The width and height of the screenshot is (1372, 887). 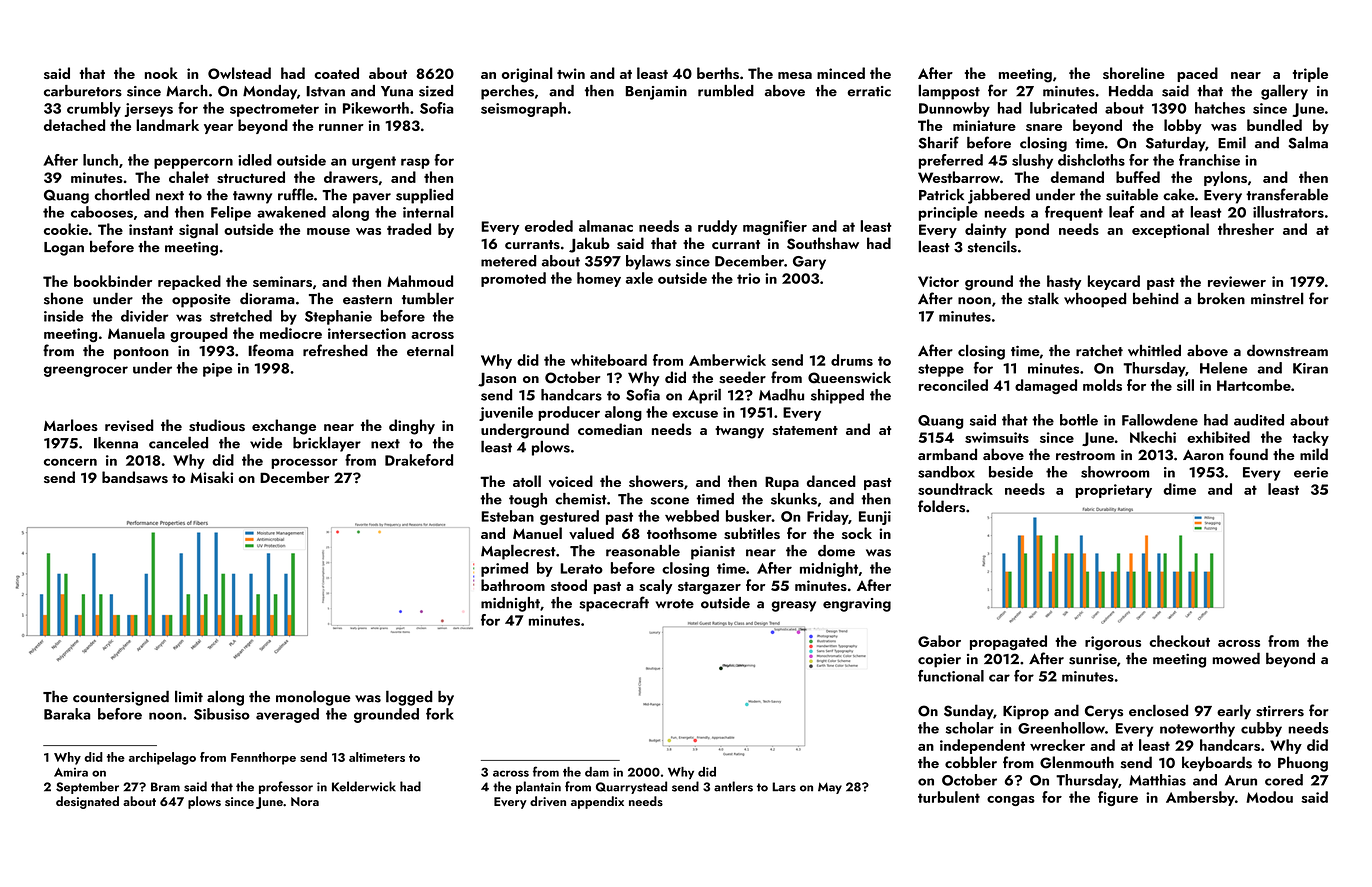 I want to click on perches, so click(x=507, y=92).
